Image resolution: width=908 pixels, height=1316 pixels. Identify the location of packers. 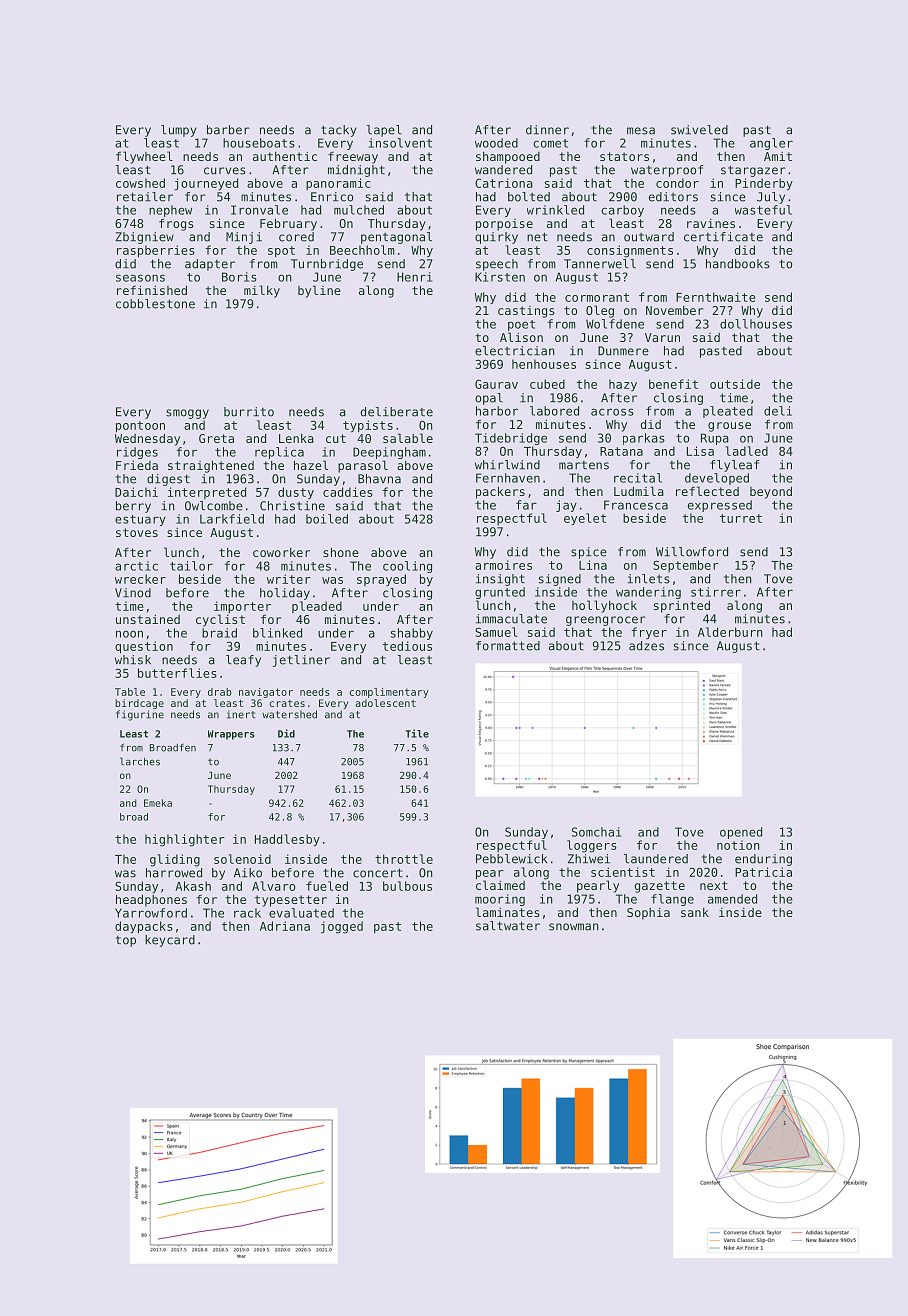
(500, 492).
